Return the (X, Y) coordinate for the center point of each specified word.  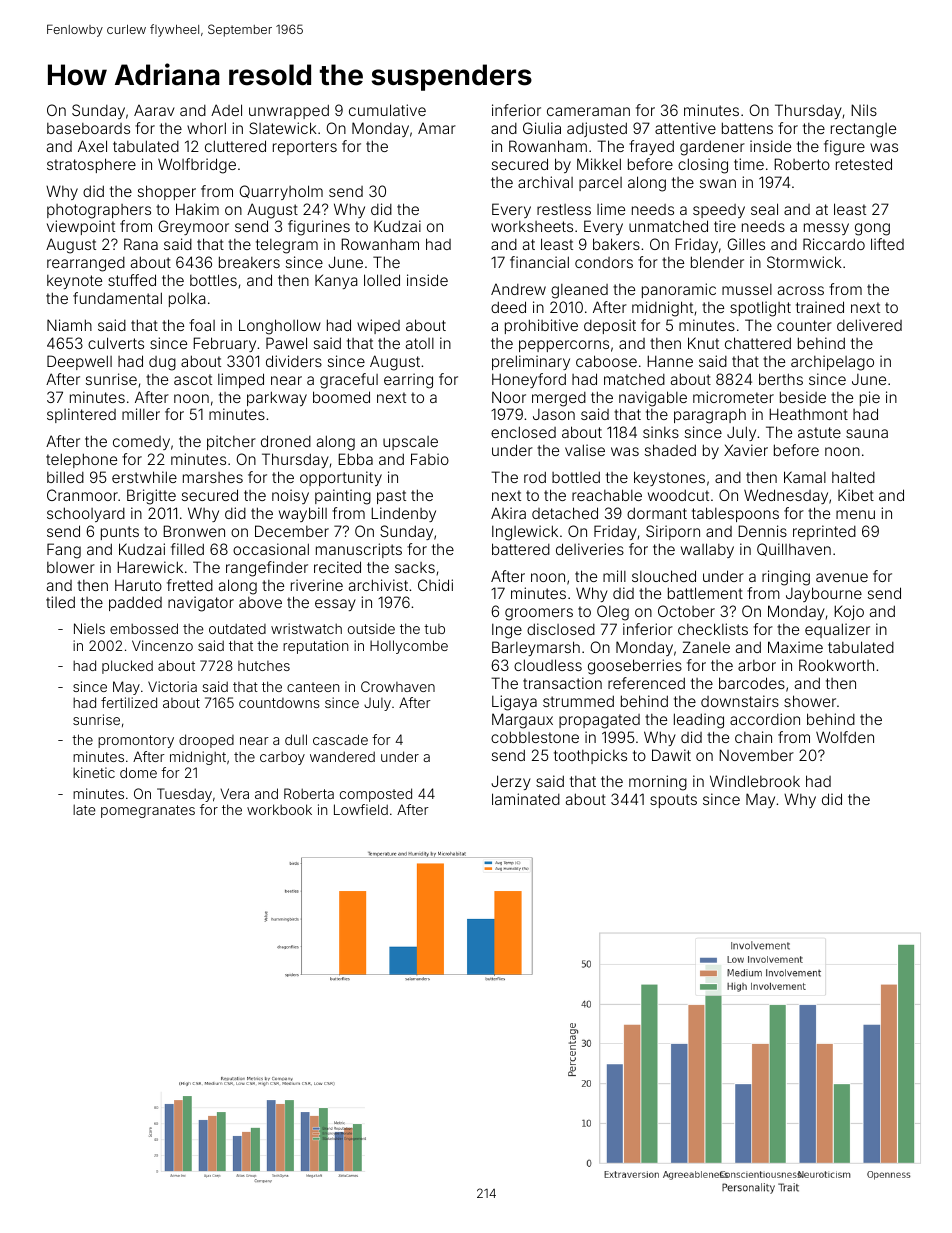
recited (337, 567)
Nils (864, 110)
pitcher (231, 442)
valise (585, 450)
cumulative (387, 110)
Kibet (856, 495)
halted (853, 477)
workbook (279, 809)
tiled (60, 602)
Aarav (154, 110)
